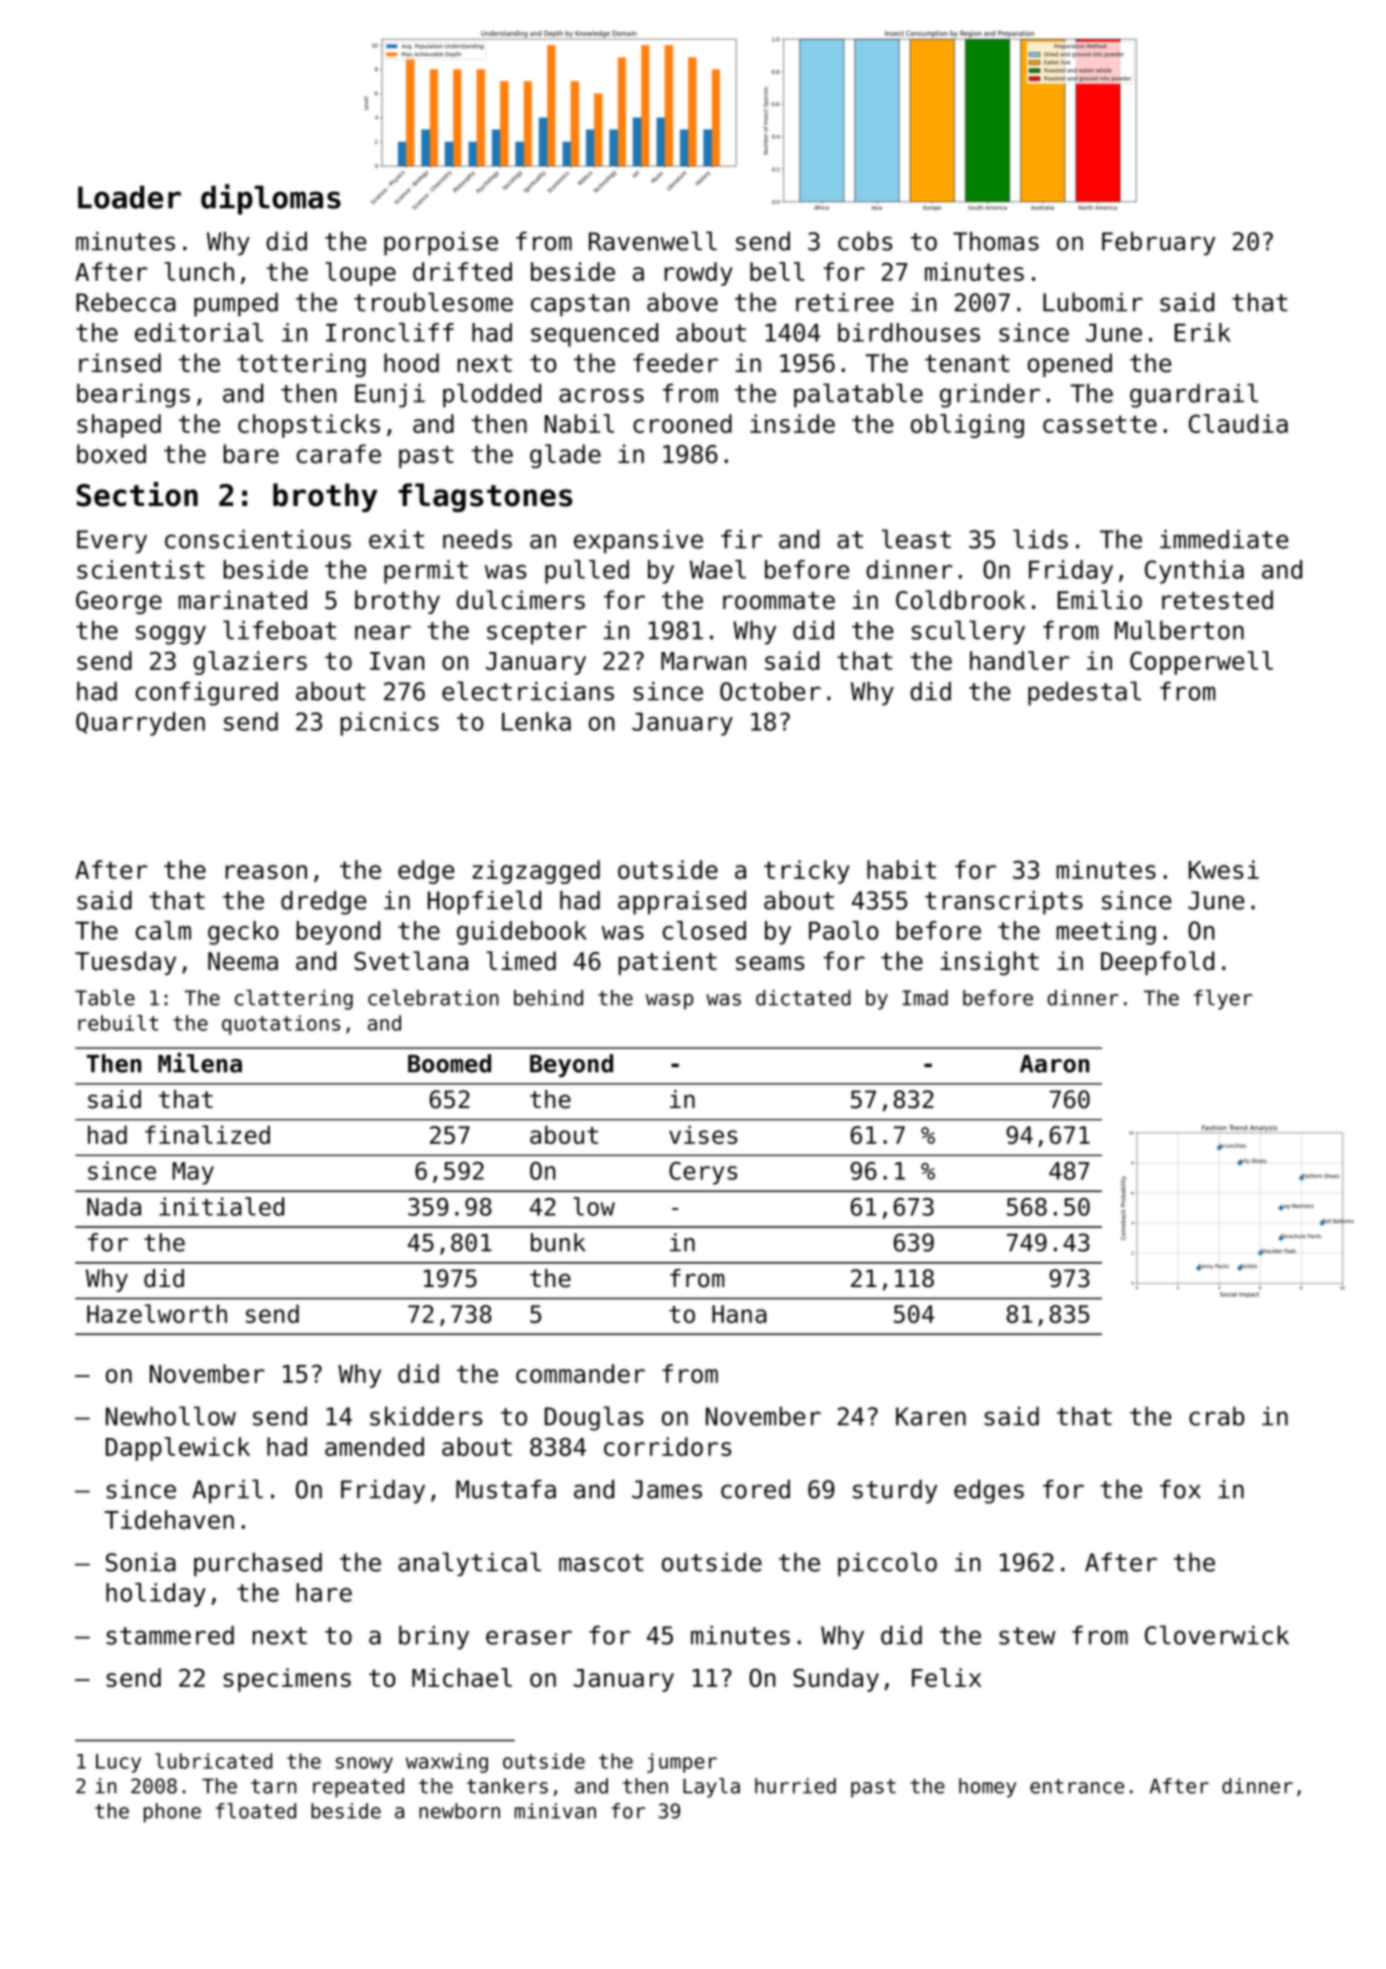 This page has width=1386, height=1969. Describe the element at coordinates (739, 1314) in the page. I see `Hana` at that location.
